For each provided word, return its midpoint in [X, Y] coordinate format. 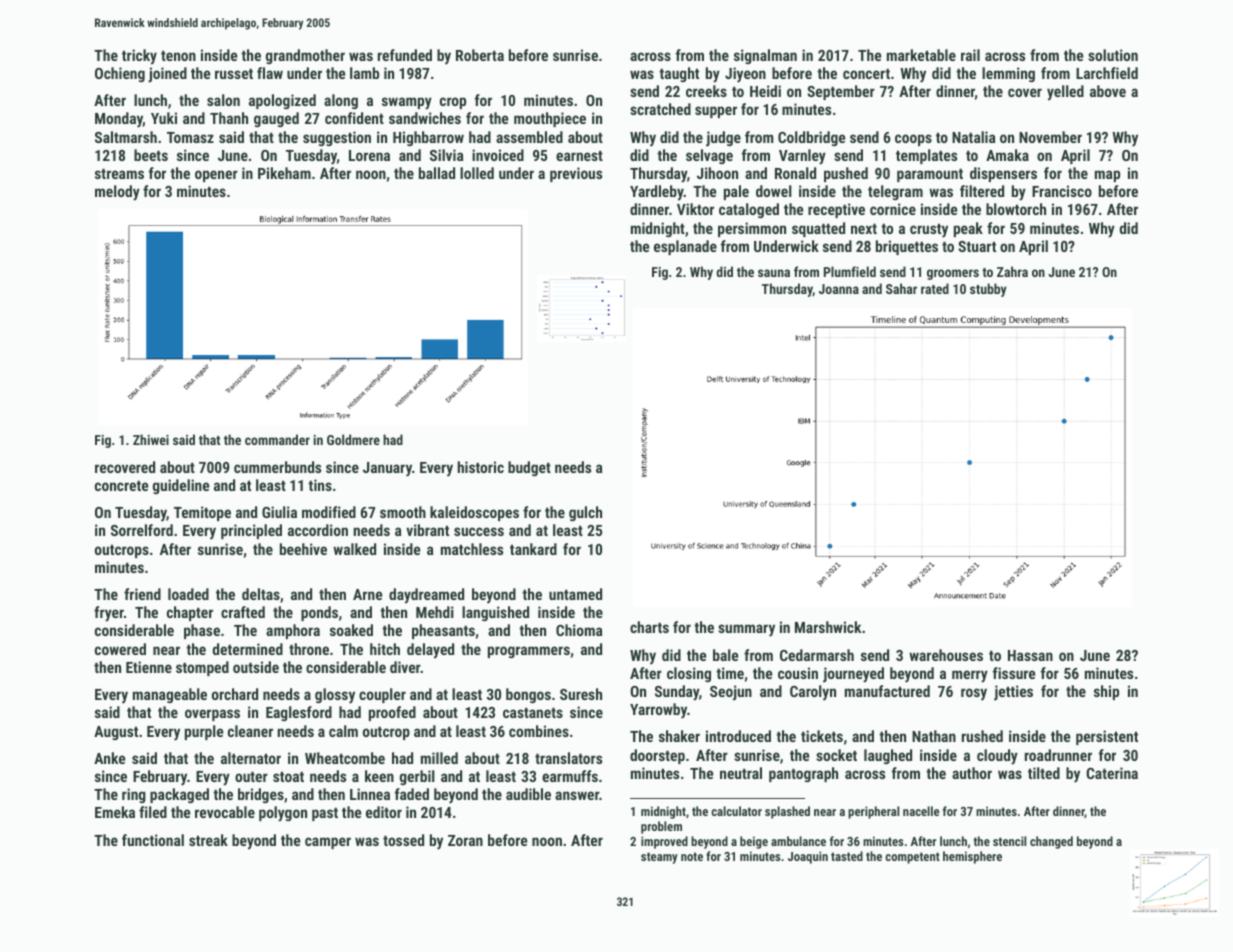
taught [679, 74]
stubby [988, 290]
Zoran [465, 840]
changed [1051, 842]
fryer [109, 614]
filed [153, 812]
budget [529, 468]
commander [277, 439]
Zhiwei [151, 439]
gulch [585, 513]
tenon [178, 55]
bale [726, 655]
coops [913, 140]
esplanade [685, 247]
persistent [1107, 737]
